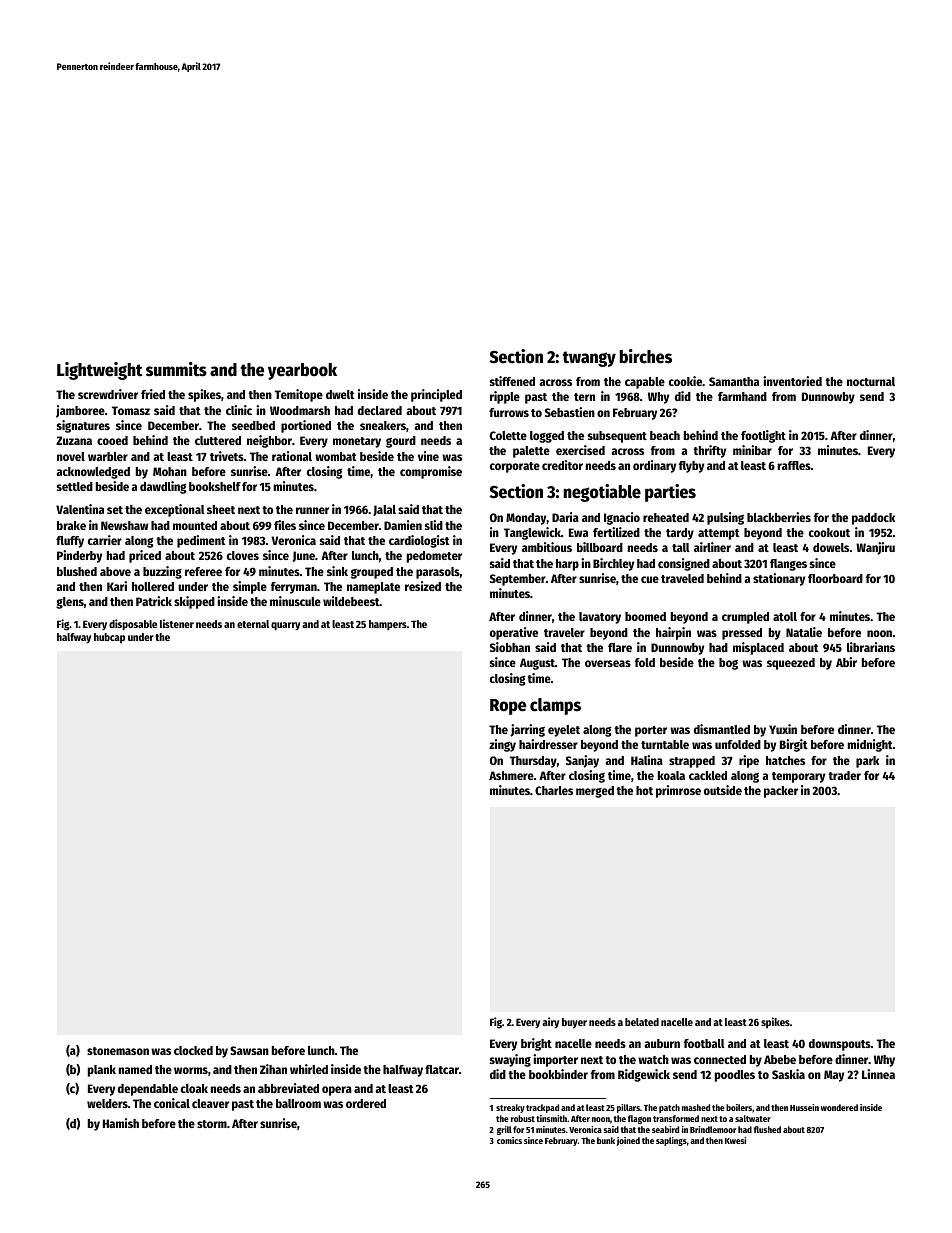  Describe the element at coordinates (102, 1071) in the document. I see `plank` at that location.
